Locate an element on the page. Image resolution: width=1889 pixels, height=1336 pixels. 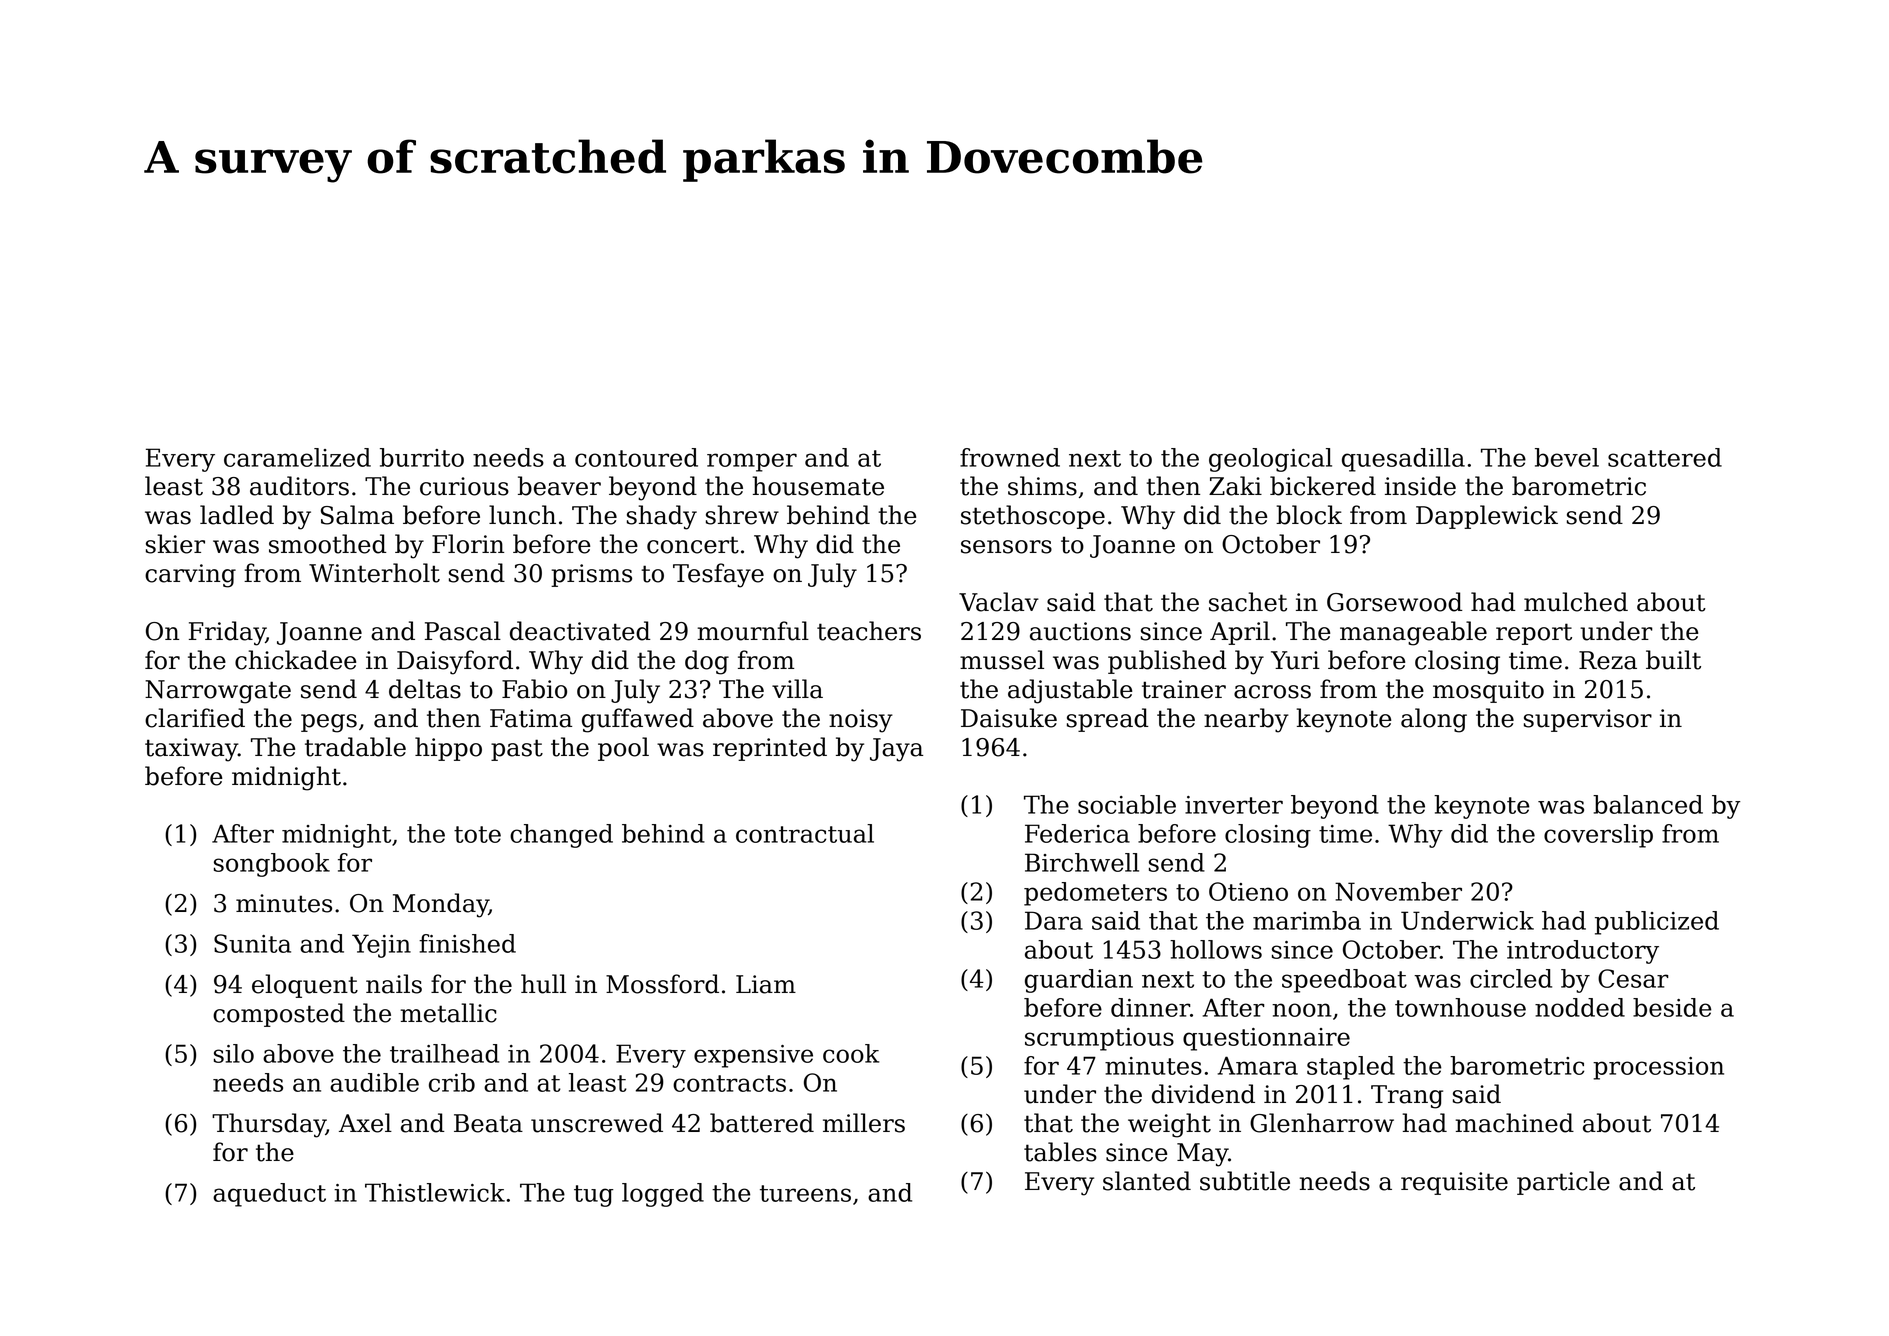
frowned is located at coordinates (1010, 457).
